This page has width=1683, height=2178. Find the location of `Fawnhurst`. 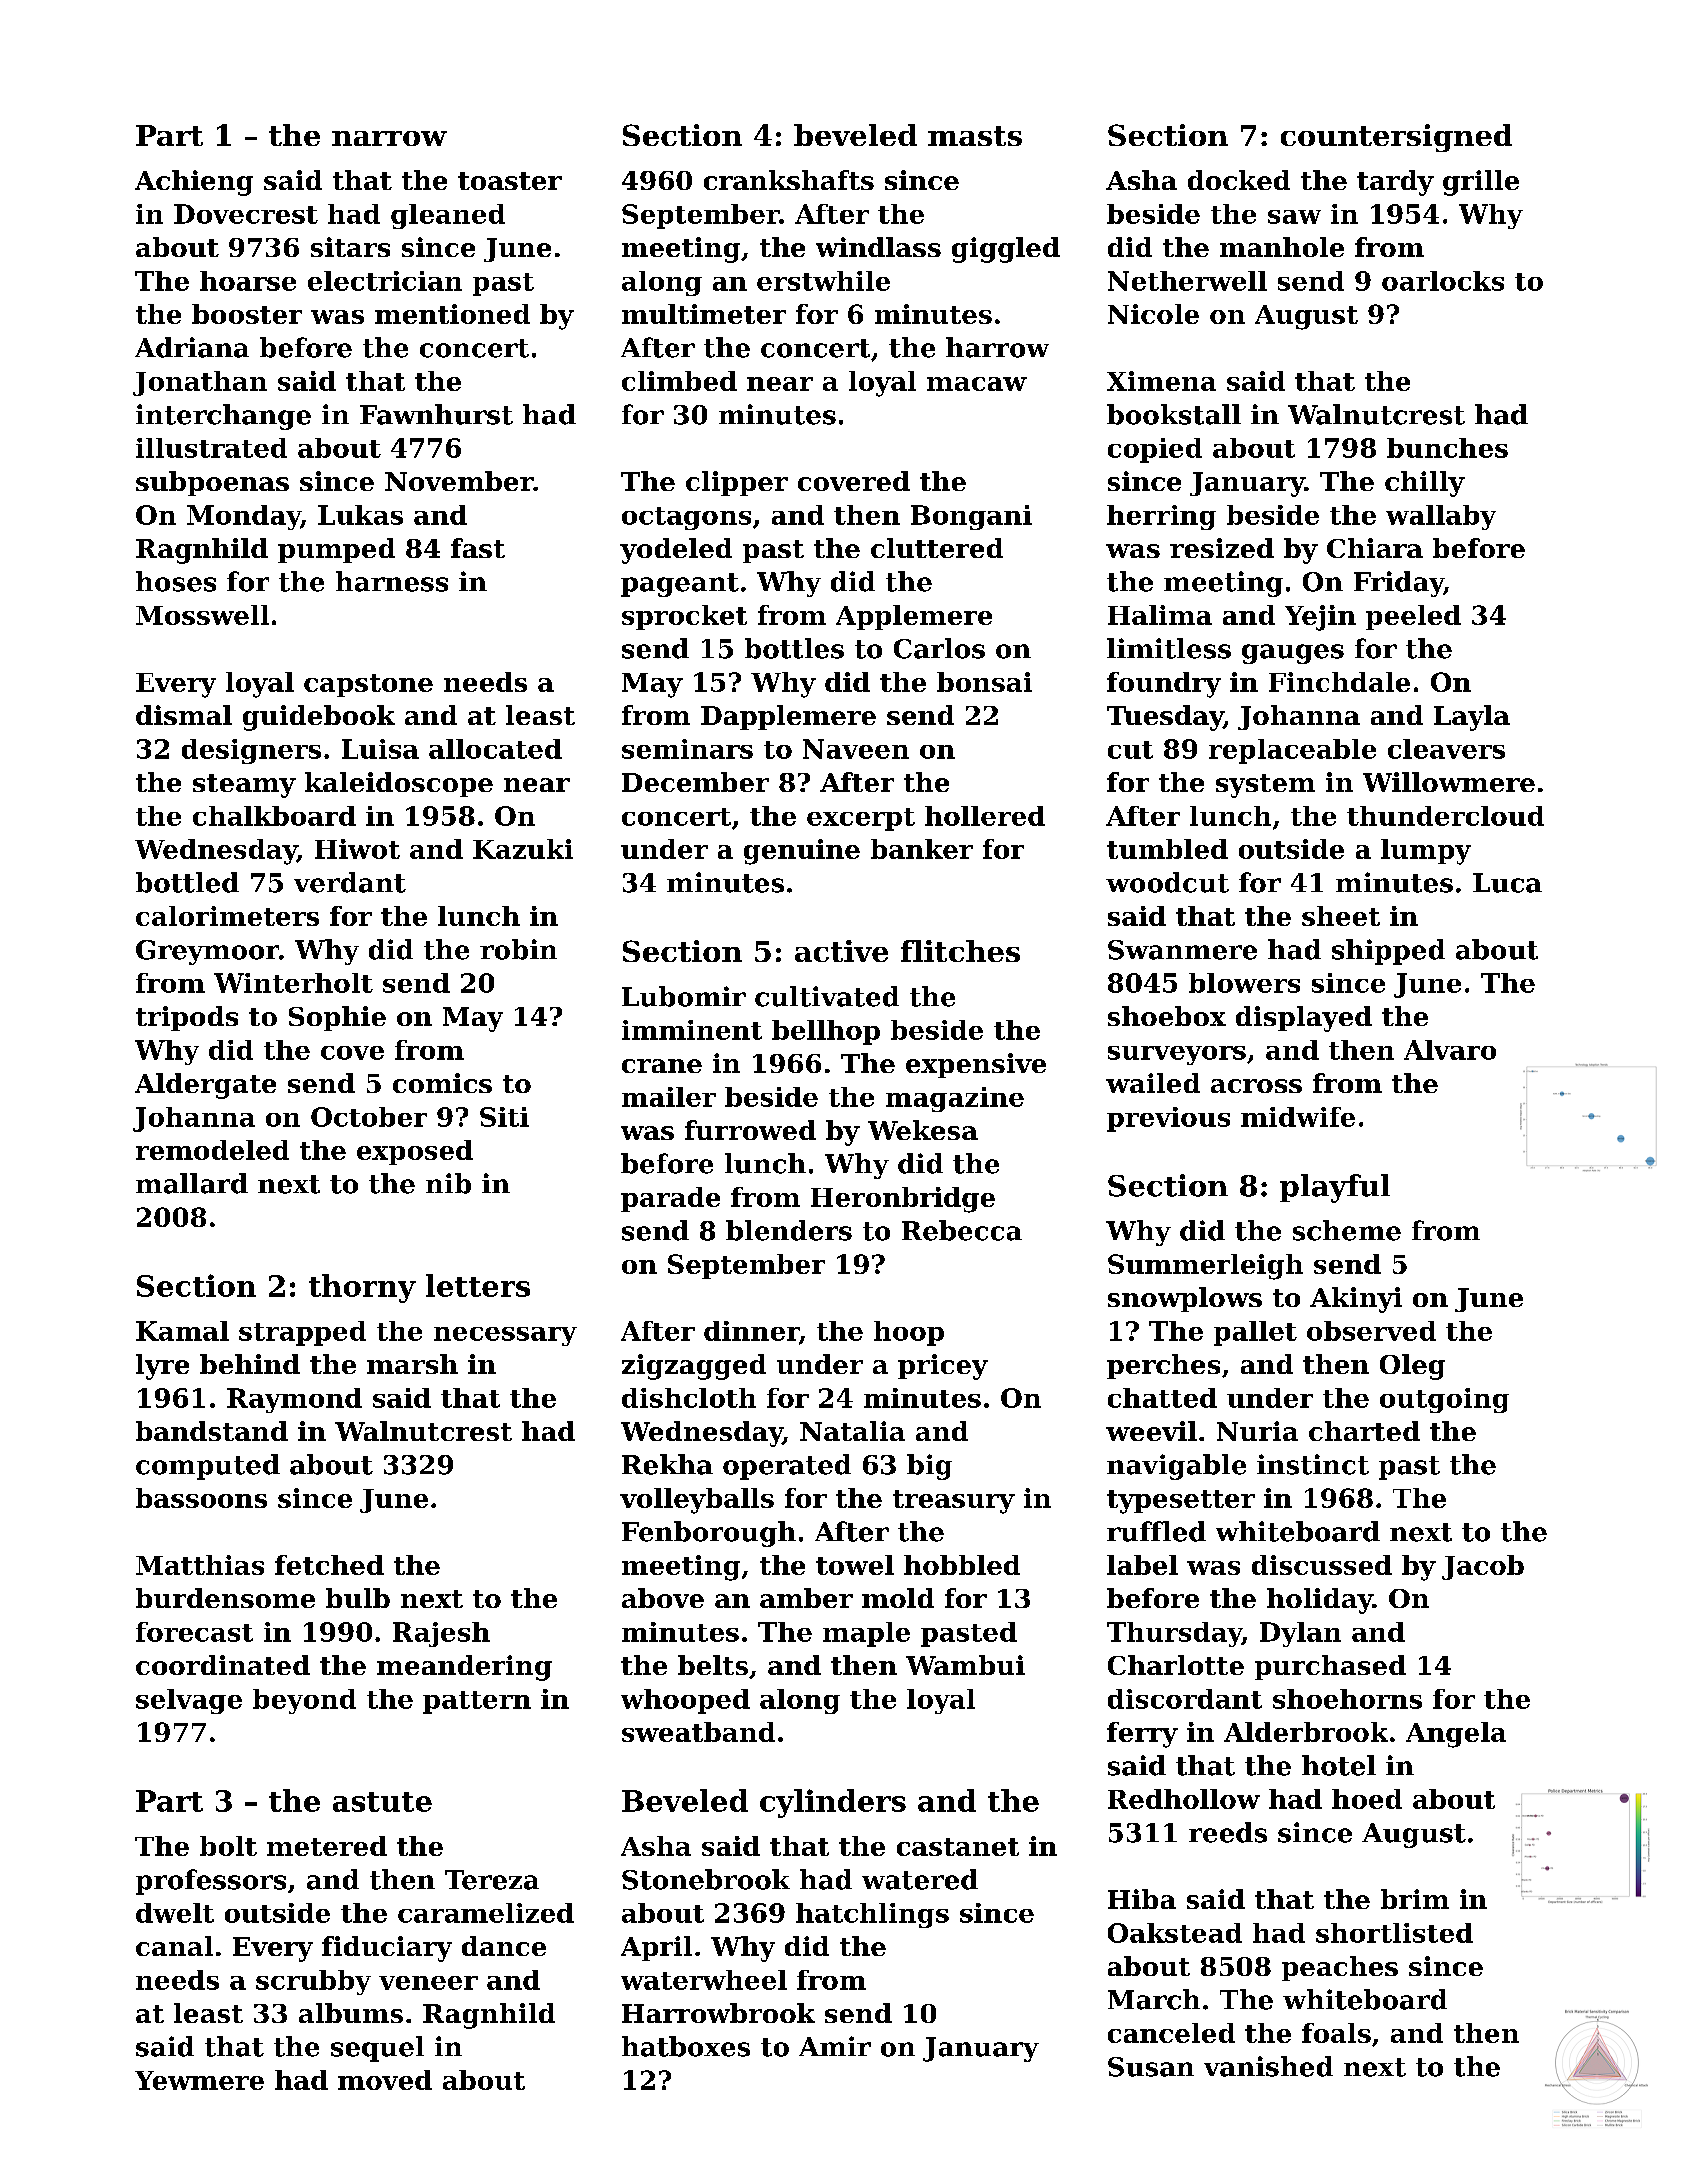

Fawnhurst is located at coordinates (436, 414).
